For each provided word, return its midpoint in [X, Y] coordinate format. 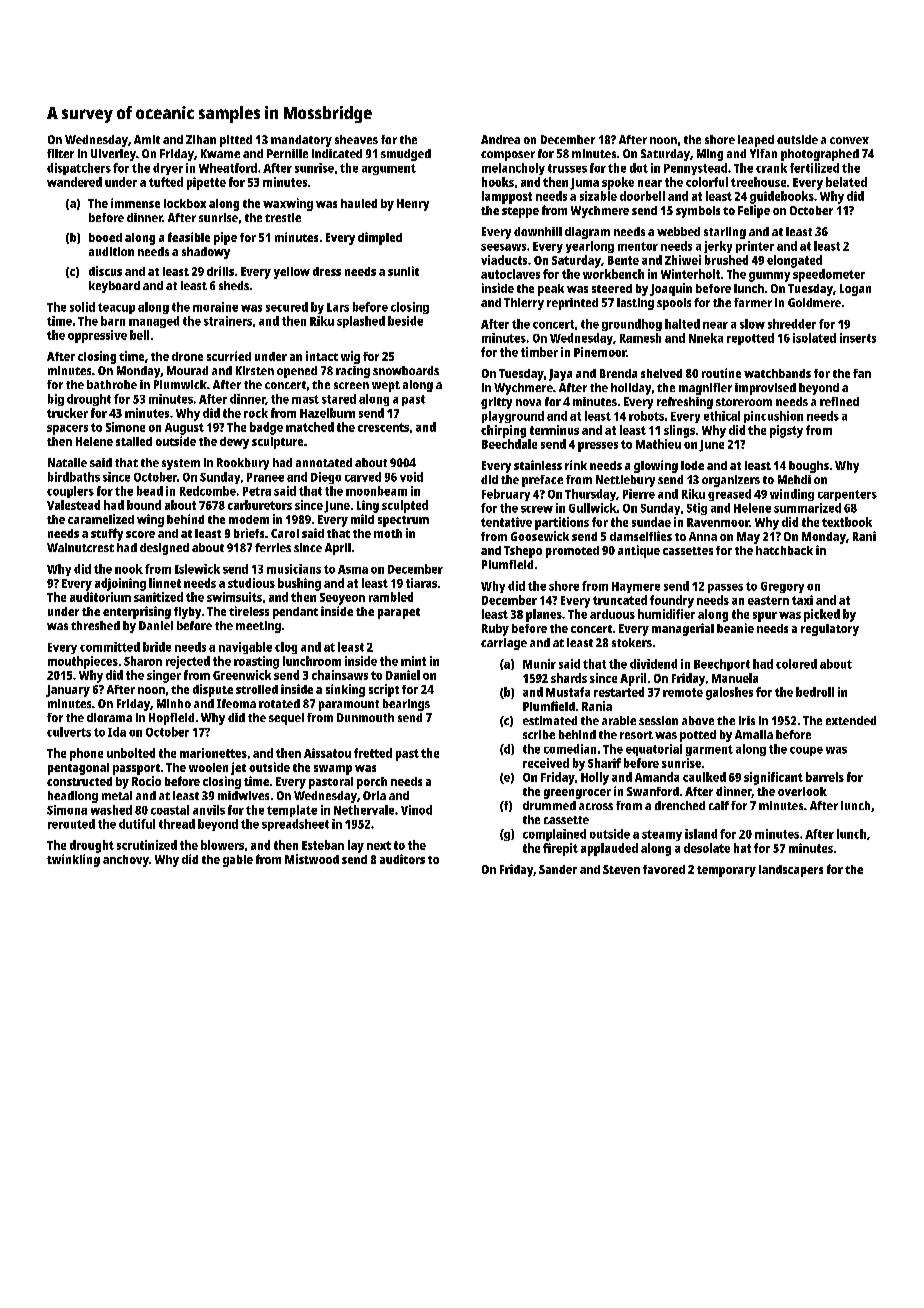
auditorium [100, 597]
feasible [189, 237]
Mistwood [312, 859]
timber [539, 352]
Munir [539, 664]
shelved [661, 373]
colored [796, 664]
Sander [558, 869]
